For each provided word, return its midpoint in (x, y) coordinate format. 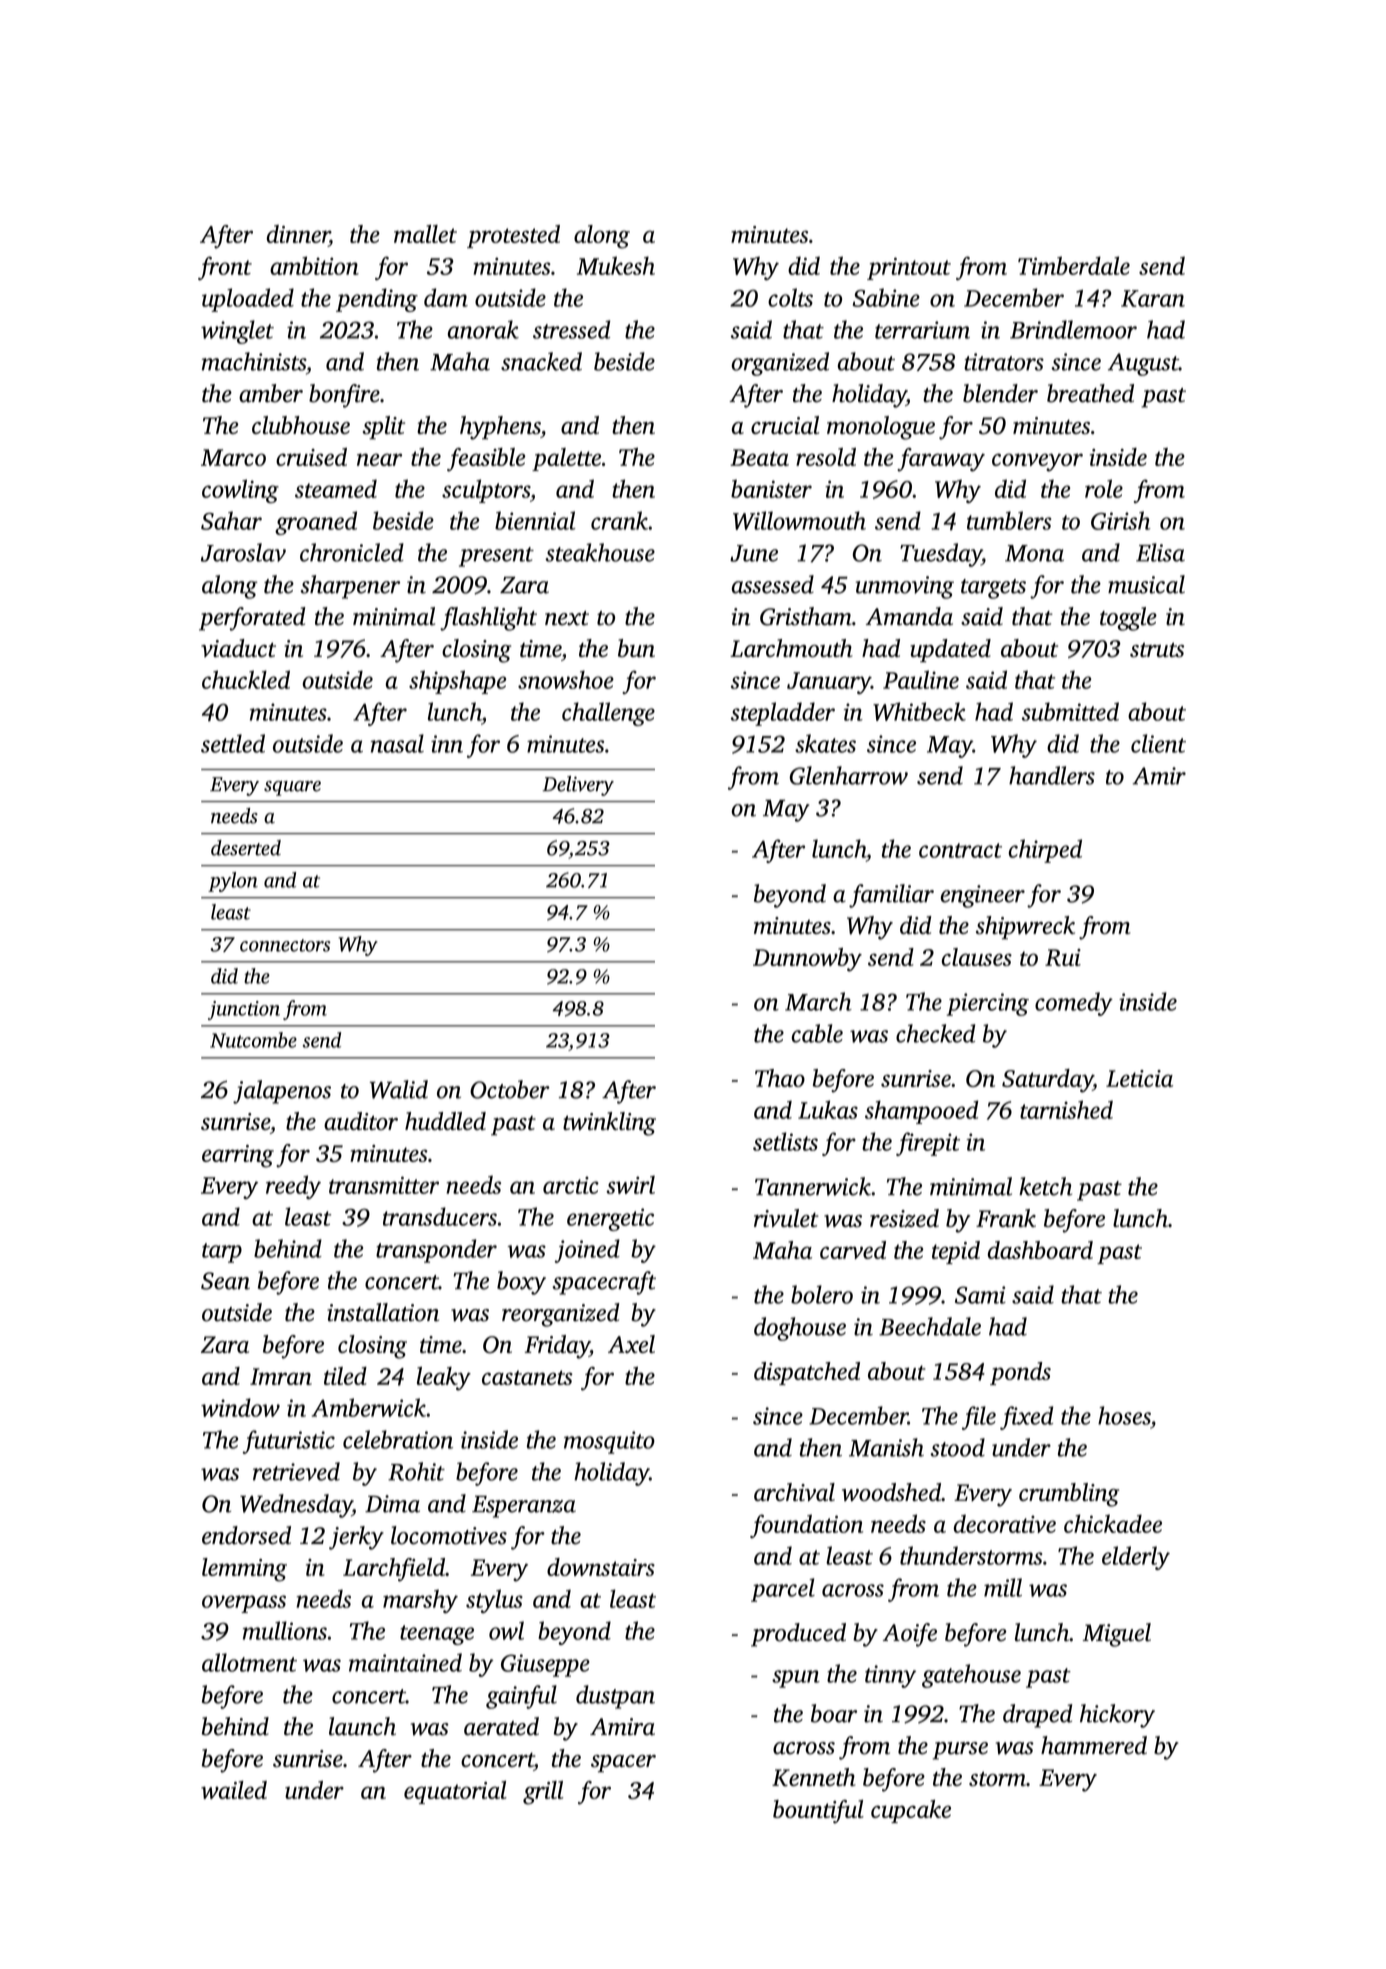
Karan (1153, 298)
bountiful (818, 1812)
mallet (425, 234)
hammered (1094, 1745)
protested (513, 236)
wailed (234, 1790)
